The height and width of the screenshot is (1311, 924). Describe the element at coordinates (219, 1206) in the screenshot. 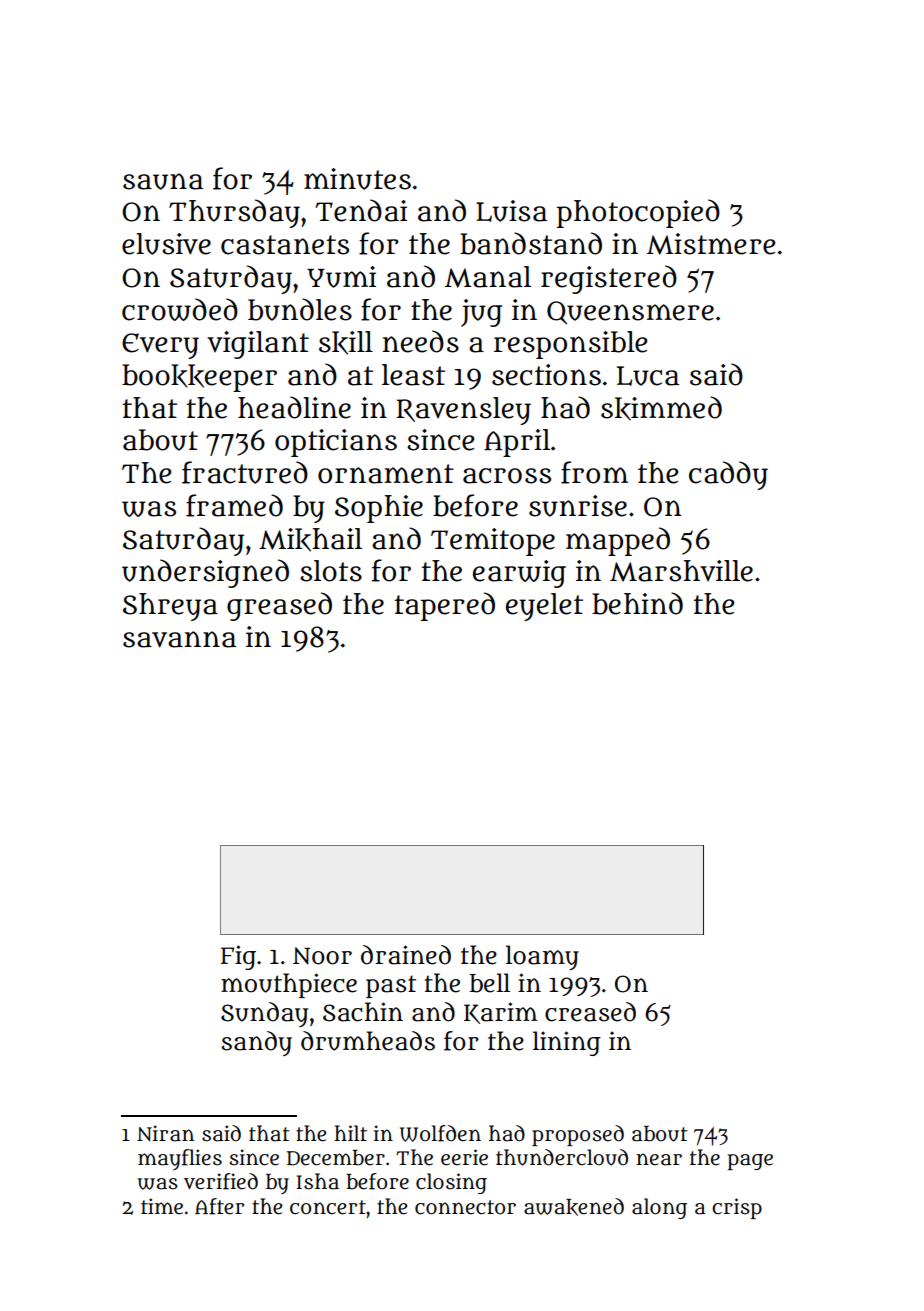

I see `After` at that location.
